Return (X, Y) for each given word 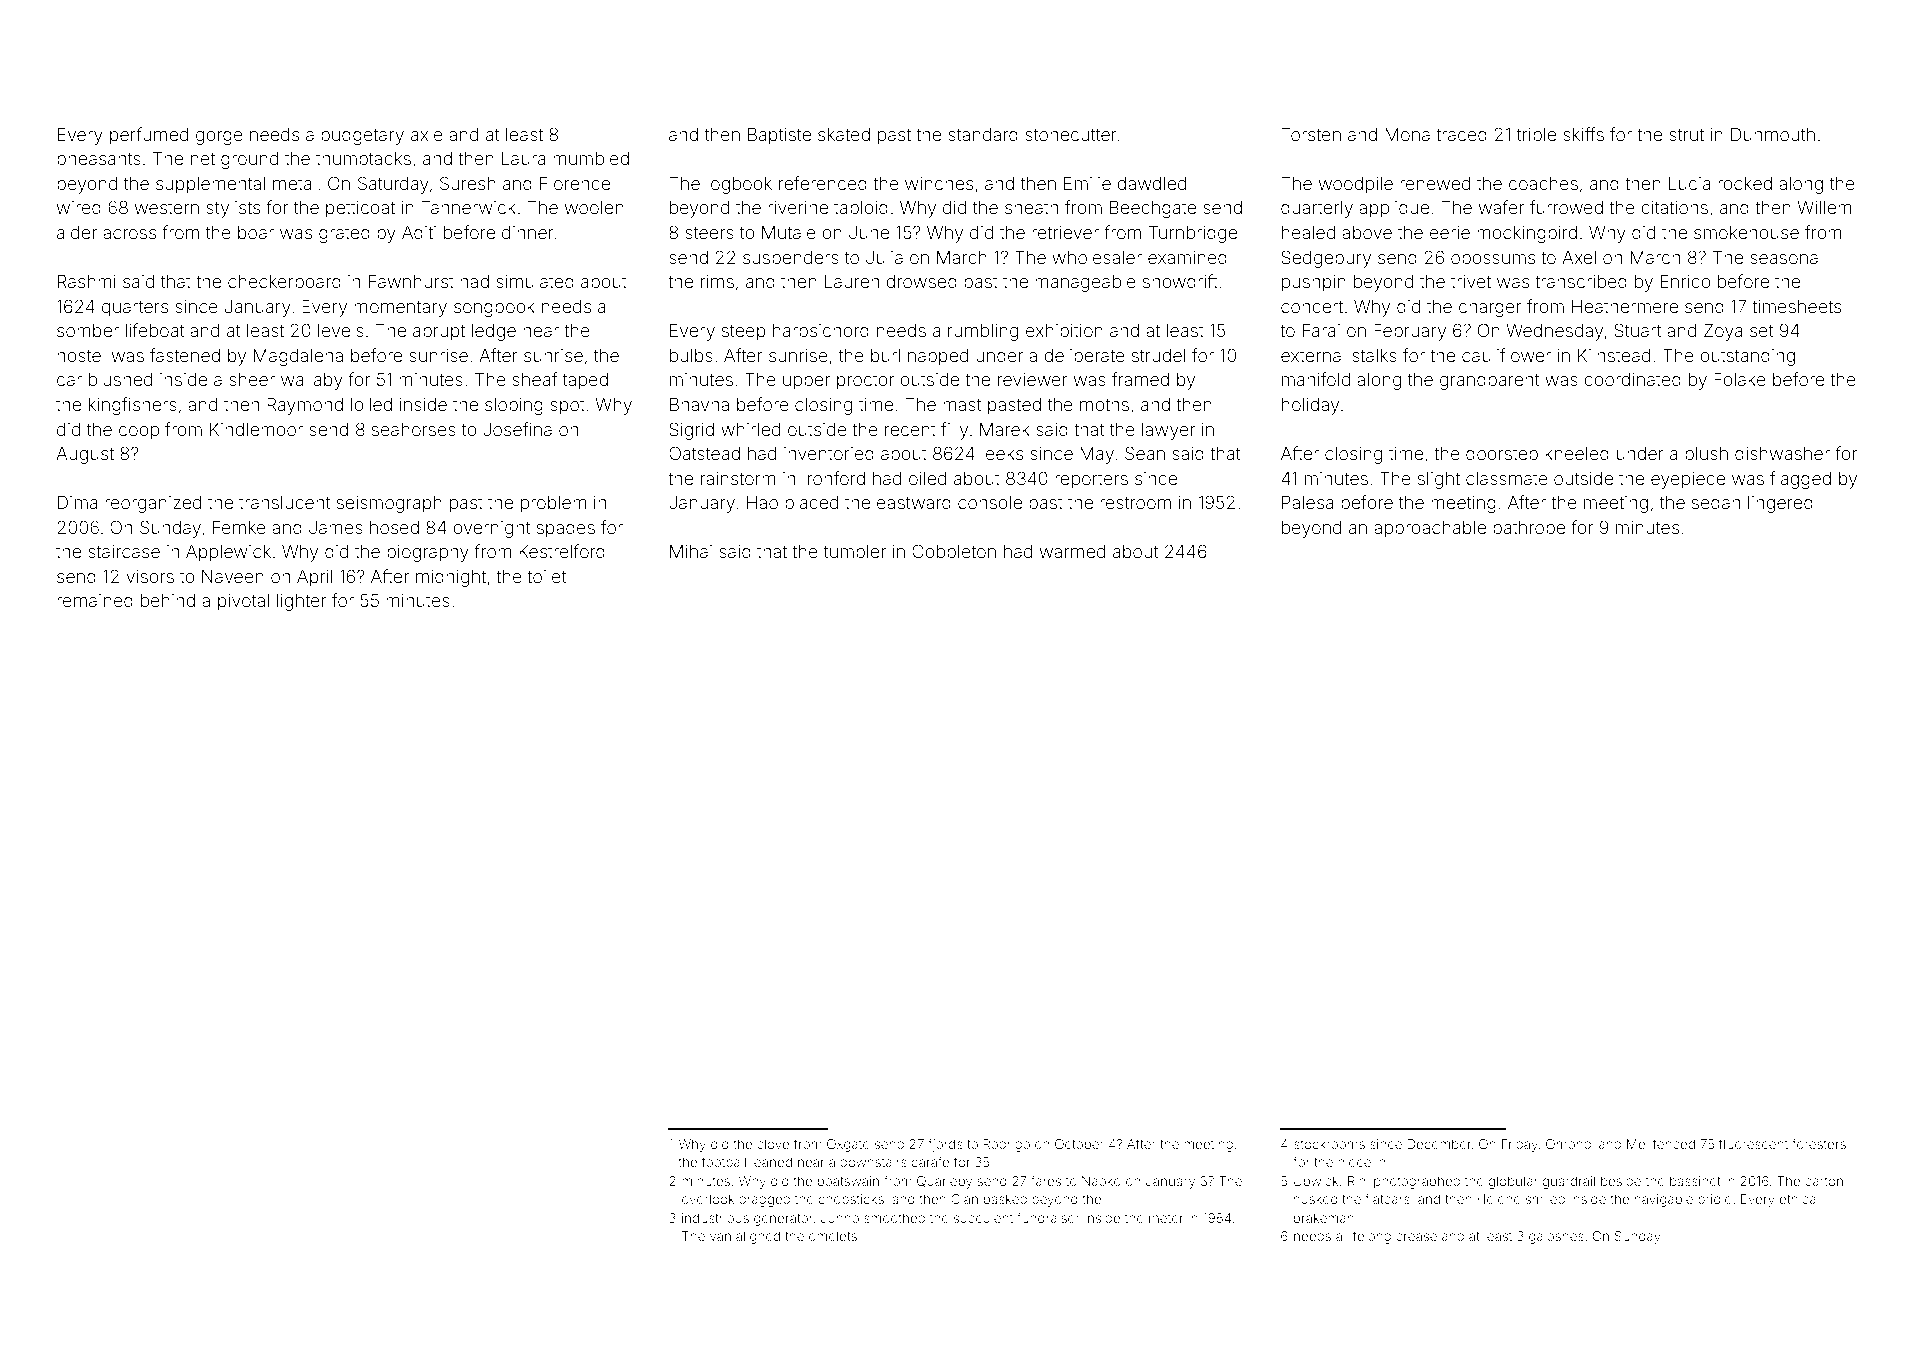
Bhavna (699, 404)
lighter (301, 602)
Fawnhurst (411, 281)
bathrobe (1529, 527)
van (720, 1237)
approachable (1430, 529)
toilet (546, 576)
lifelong (1369, 1237)
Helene (1499, 1199)
